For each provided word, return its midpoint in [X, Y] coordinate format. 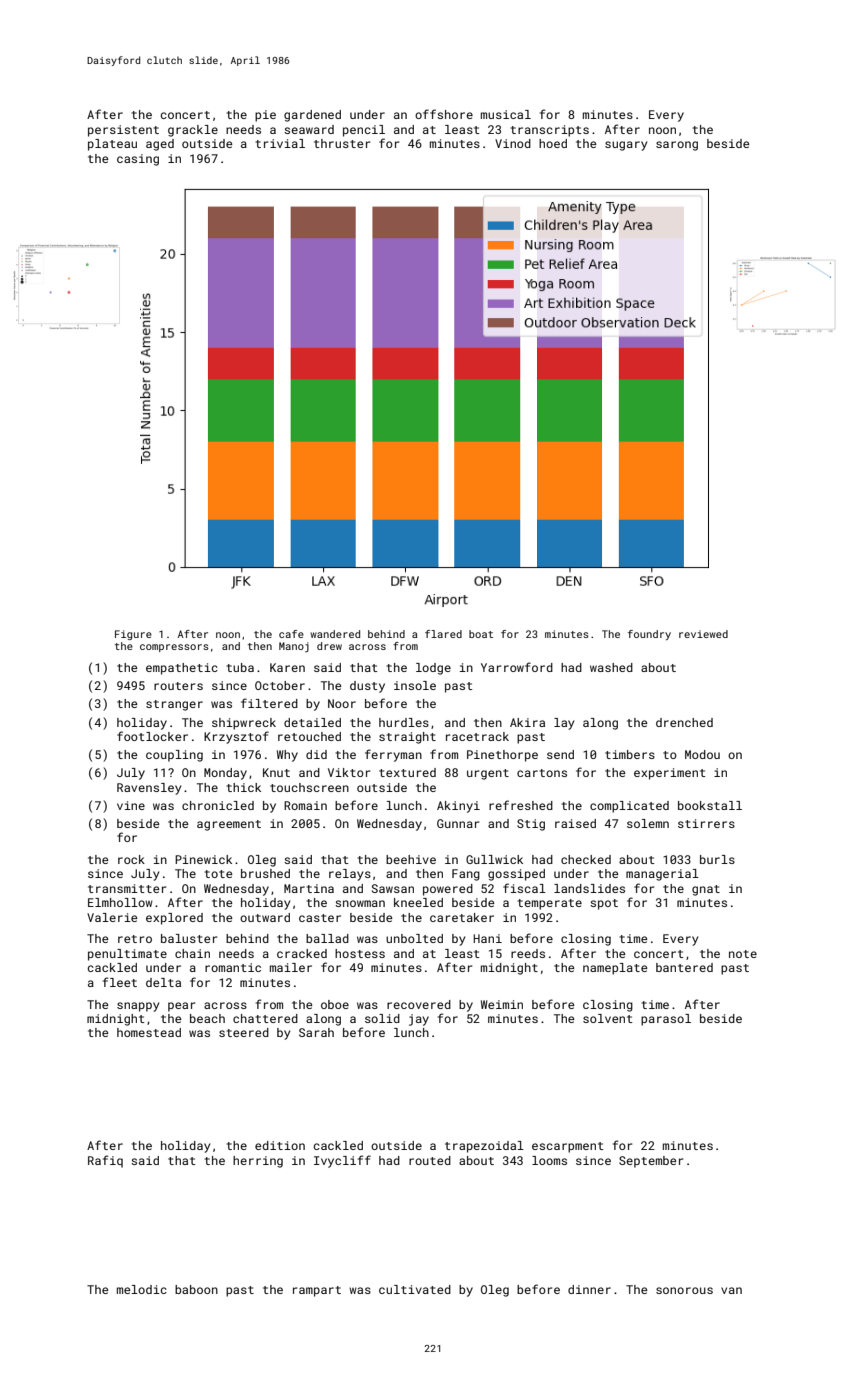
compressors [174, 648]
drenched [684, 722]
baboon [196, 1289]
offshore [444, 114]
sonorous [684, 1290]
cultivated [415, 1289]
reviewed [703, 634]
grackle [193, 131]
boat [481, 634]
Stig [531, 825]
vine [131, 805]
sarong [677, 146]
